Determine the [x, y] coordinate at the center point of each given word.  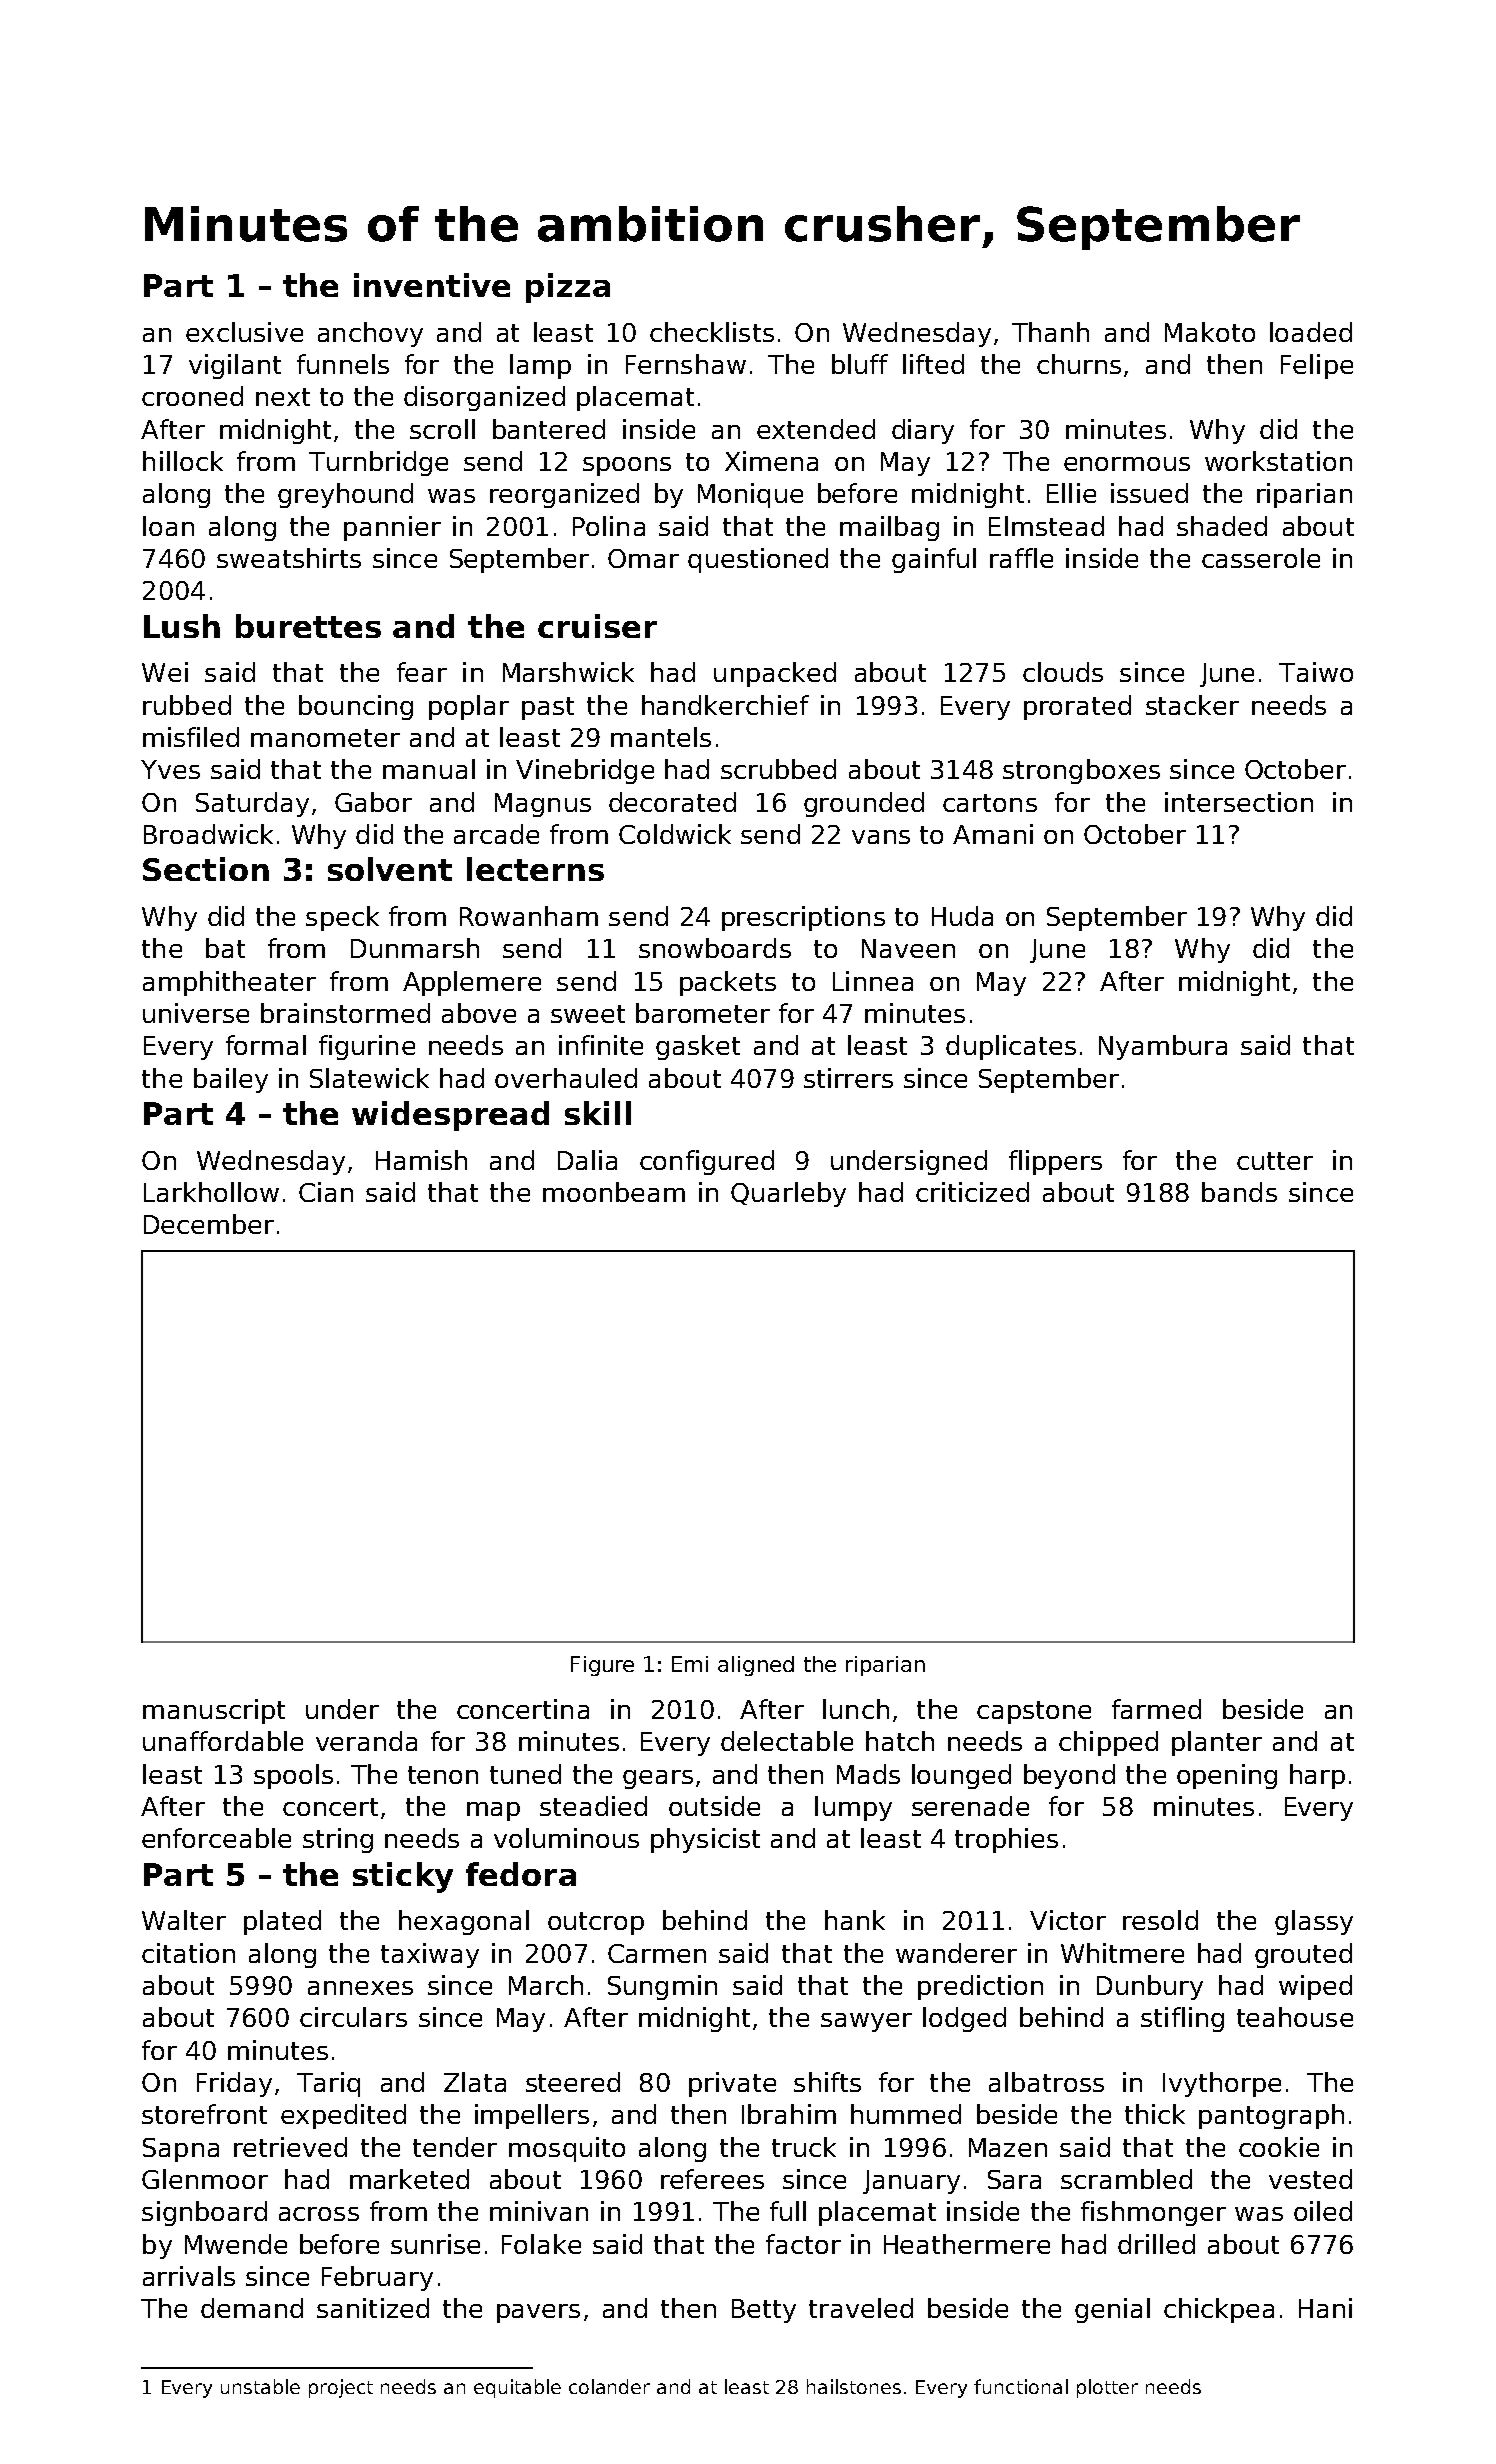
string [338, 1840]
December [209, 1224]
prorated [1077, 707]
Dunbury [1150, 1987]
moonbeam [614, 1192]
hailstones [854, 2386]
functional [1021, 2386]
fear [422, 672]
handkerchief [725, 705]
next [283, 397]
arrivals [189, 2276]
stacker [1192, 705]
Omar [643, 558]
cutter [1275, 1161]
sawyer [866, 2022]
